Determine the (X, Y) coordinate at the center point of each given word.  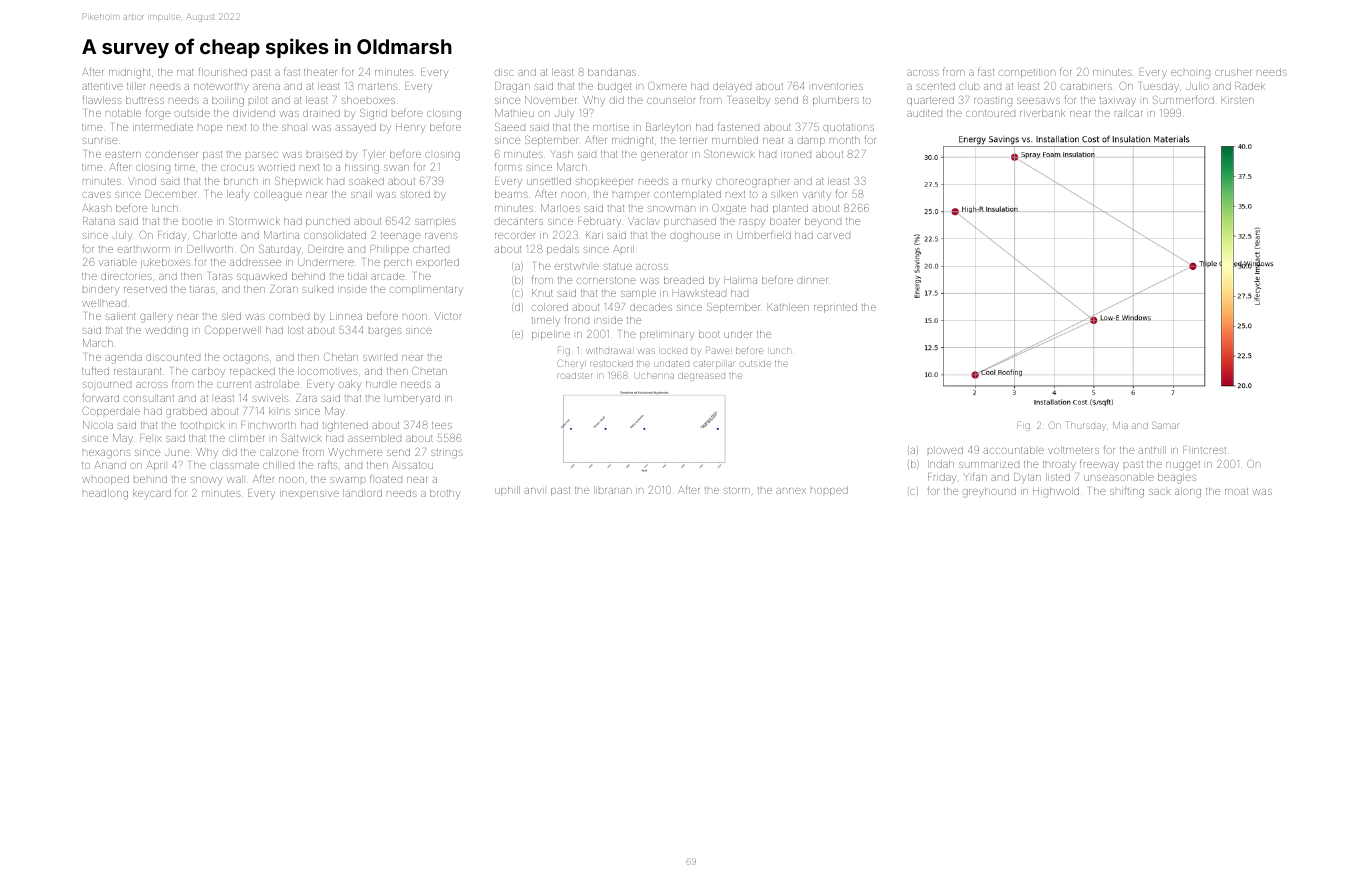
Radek (1250, 86)
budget (614, 87)
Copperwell (233, 331)
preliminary (667, 336)
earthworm (144, 249)
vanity (817, 195)
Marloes (560, 208)
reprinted (835, 308)
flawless (102, 100)
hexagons (107, 454)
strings (447, 454)
